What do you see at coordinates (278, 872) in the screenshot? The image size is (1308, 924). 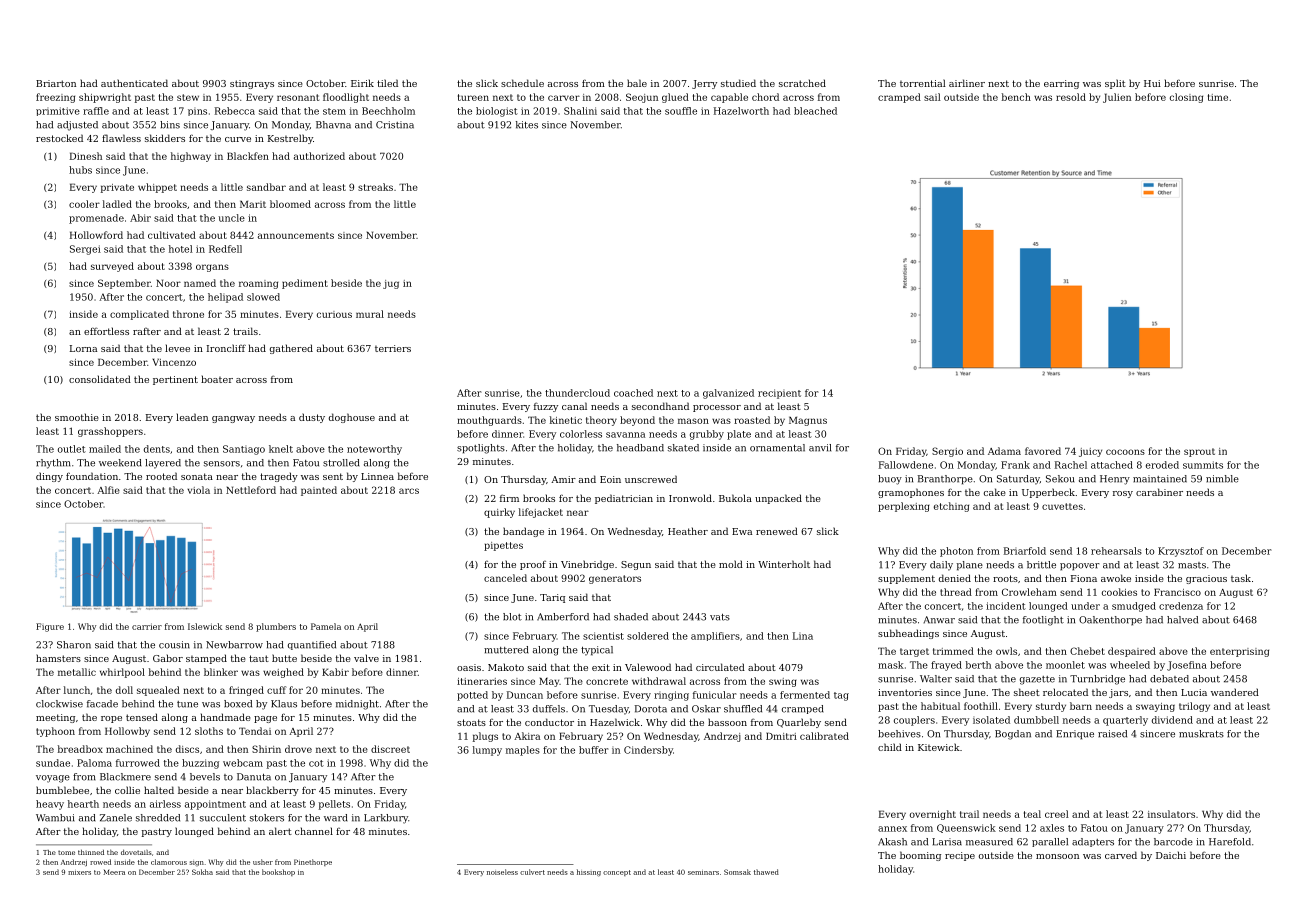 I see `bookshop` at bounding box center [278, 872].
